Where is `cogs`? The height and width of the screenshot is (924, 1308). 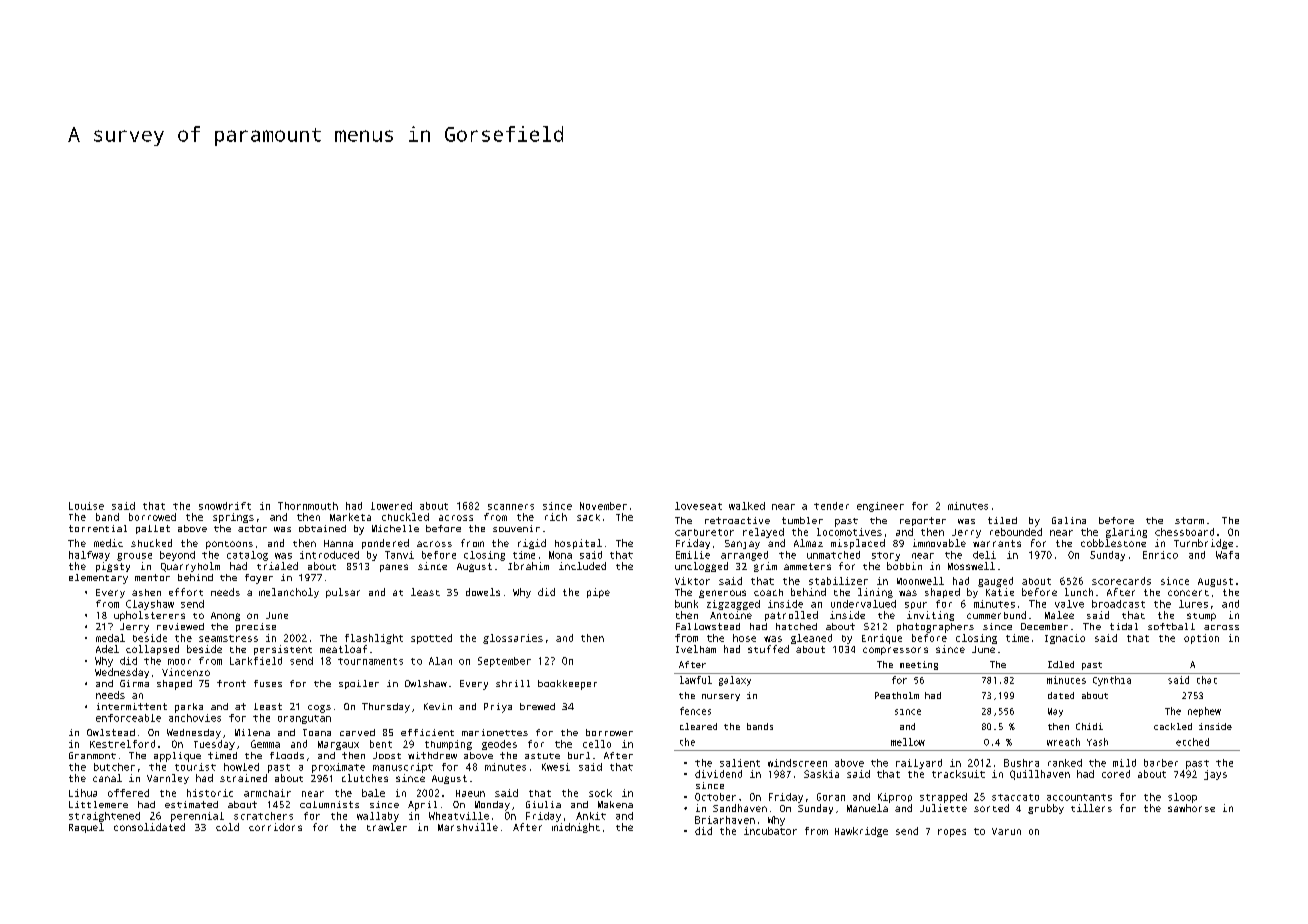
cogs is located at coordinates (319, 709).
